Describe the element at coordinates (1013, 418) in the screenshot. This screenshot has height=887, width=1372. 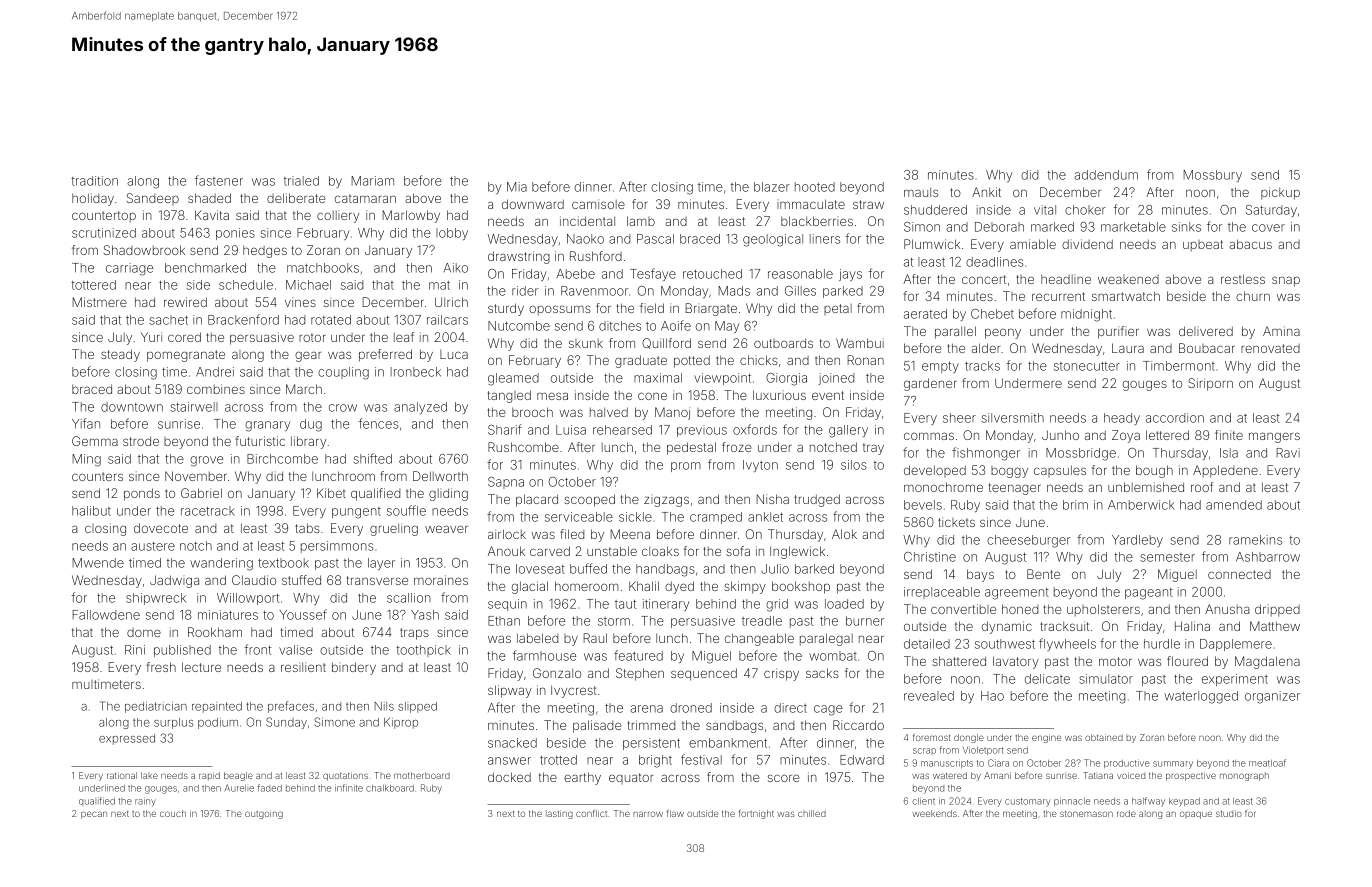
I see `silversmith` at that location.
